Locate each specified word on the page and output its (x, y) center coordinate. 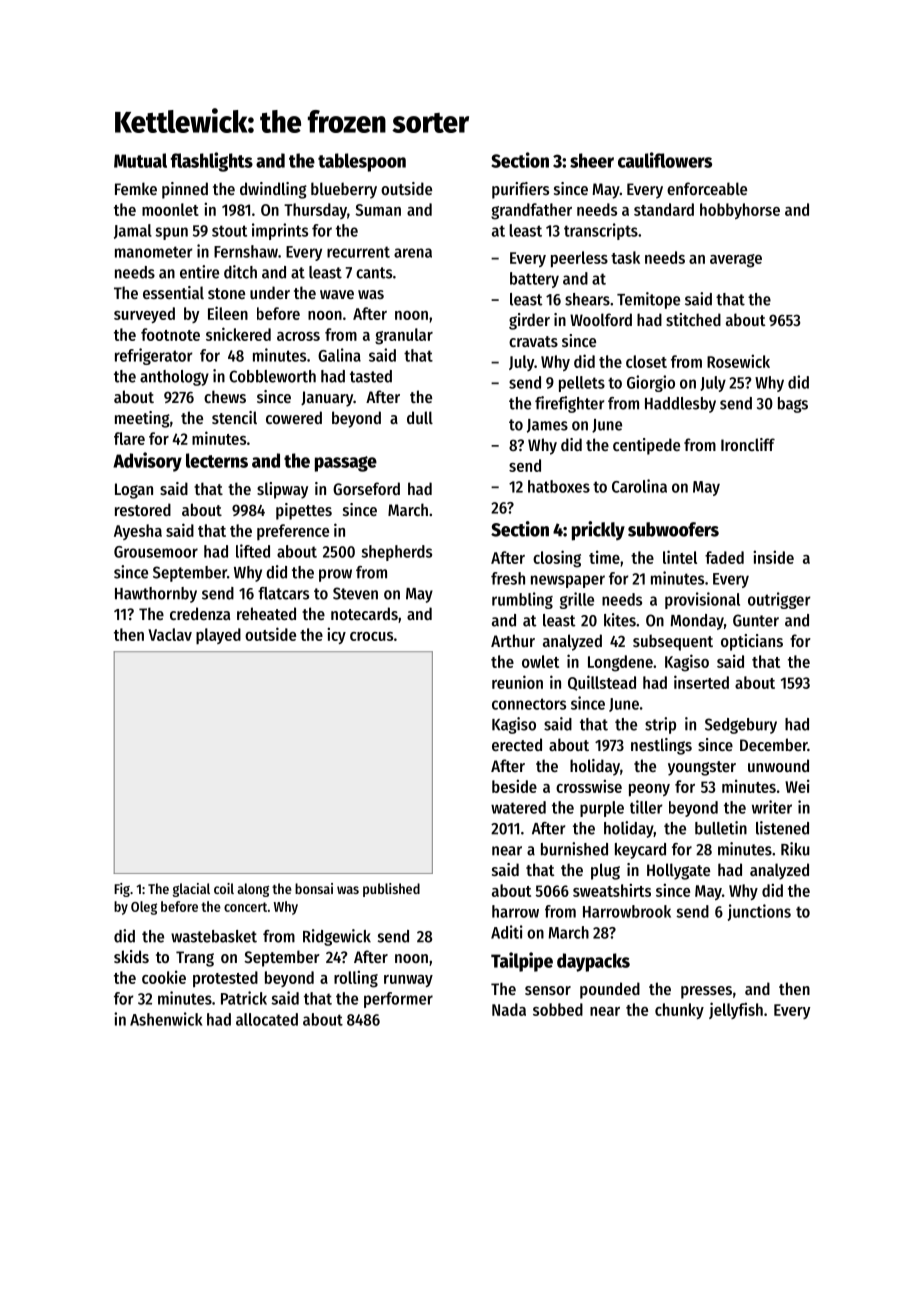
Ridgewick (337, 937)
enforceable (707, 188)
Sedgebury (741, 726)
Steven (355, 593)
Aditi (507, 932)
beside (514, 786)
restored (143, 509)
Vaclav (170, 634)
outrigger (779, 600)
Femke (136, 188)
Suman (378, 210)
